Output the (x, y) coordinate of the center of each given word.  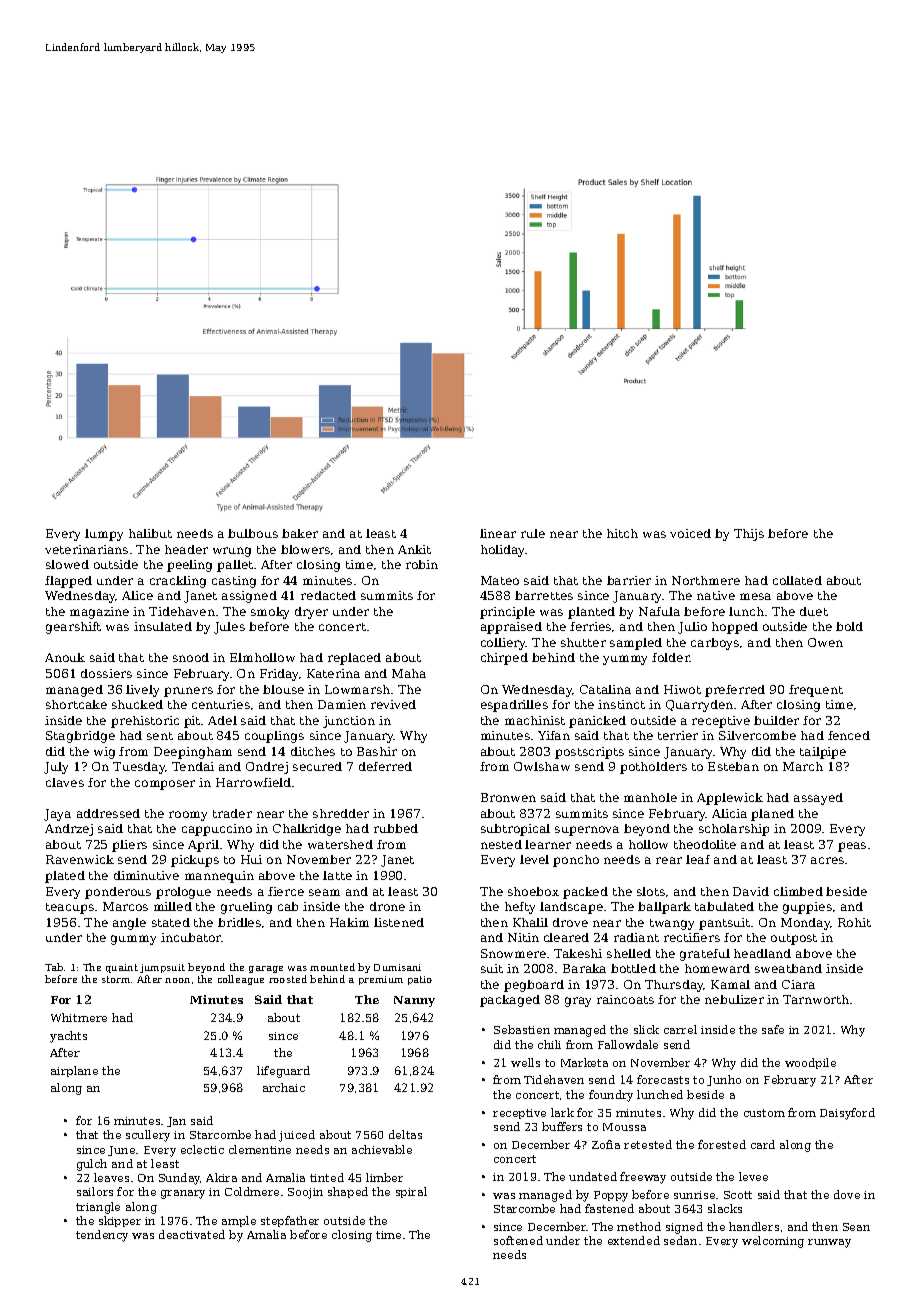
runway (829, 1243)
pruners (188, 692)
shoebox (533, 891)
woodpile (810, 1063)
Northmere (706, 580)
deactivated (192, 1234)
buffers (562, 1126)
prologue (183, 893)
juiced (297, 1136)
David (751, 891)
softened (518, 1240)
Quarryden (699, 706)
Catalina (605, 689)
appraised (511, 628)
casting (234, 582)
